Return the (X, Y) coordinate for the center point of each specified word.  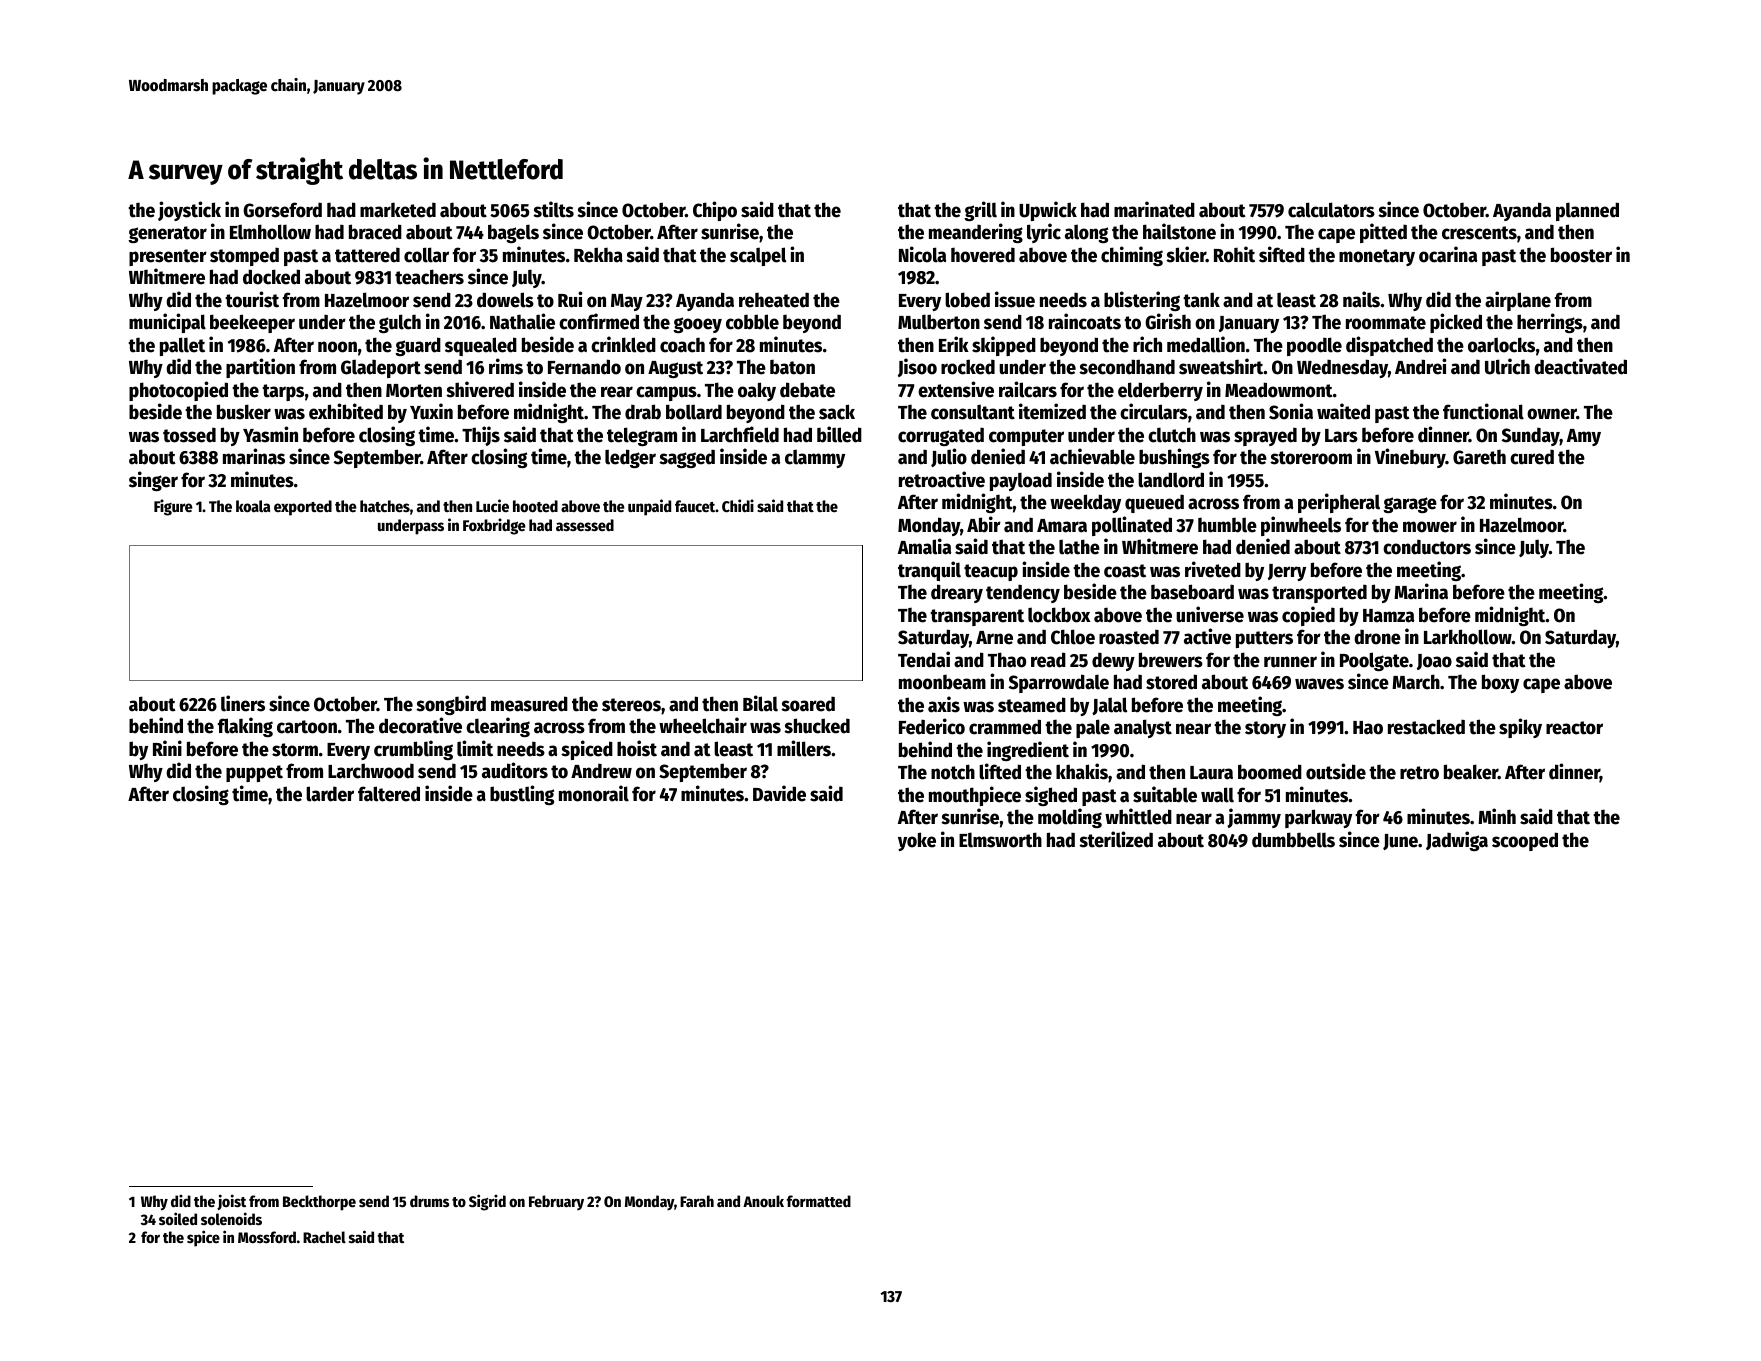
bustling (522, 795)
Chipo (715, 211)
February (556, 1202)
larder (330, 794)
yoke (917, 841)
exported (303, 508)
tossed (189, 435)
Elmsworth (1000, 840)
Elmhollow (270, 232)
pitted (1383, 233)
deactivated (1580, 366)
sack (837, 412)
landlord (1171, 480)
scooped (1525, 841)
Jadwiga (1457, 841)
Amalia (924, 546)
